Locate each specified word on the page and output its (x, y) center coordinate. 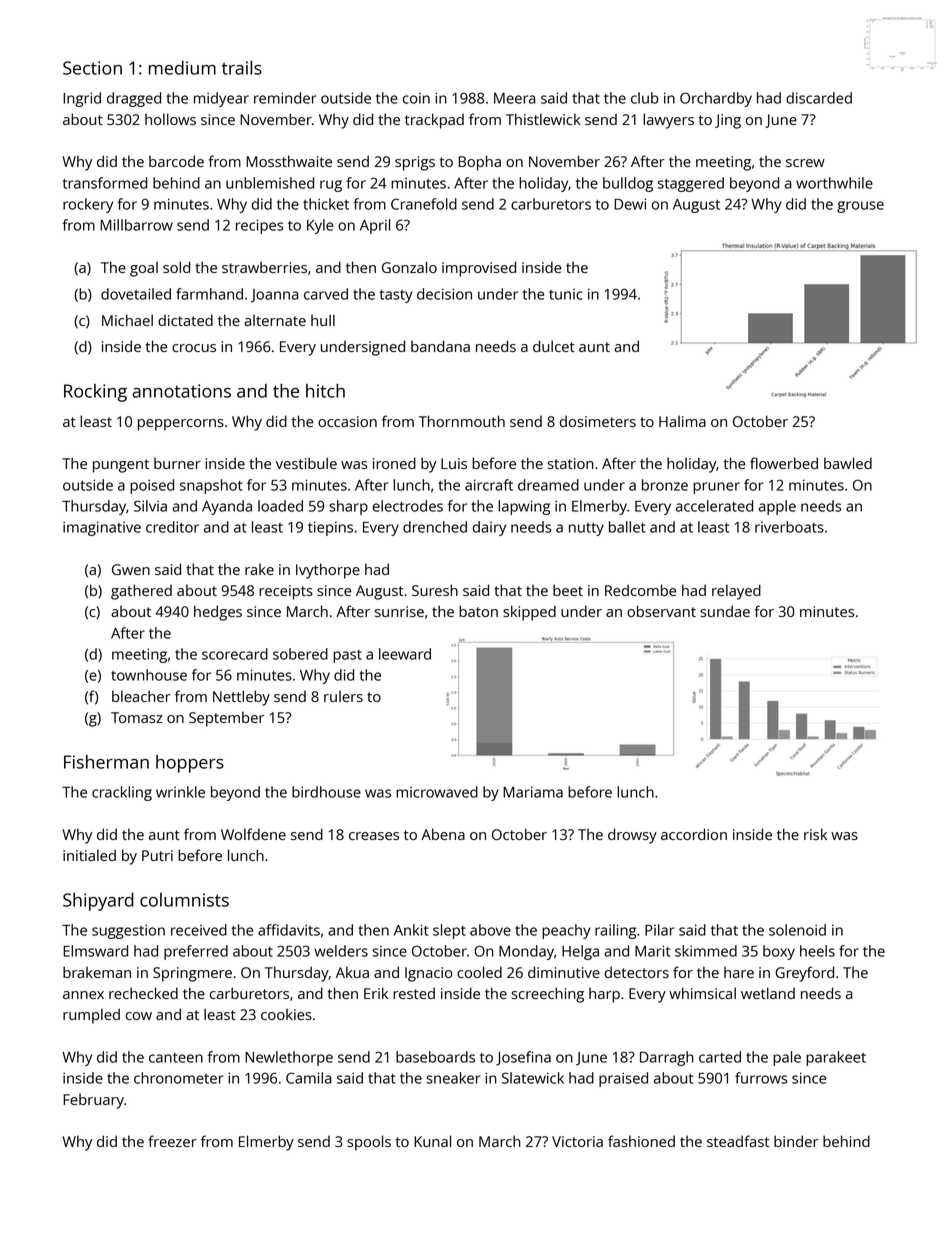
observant (661, 611)
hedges (218, 613)
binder (796, 1141)
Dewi (630, 204)
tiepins (330, 528)
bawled (848, 463)
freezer (172, 1141)
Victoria (577, 1141)
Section (92, 68)
